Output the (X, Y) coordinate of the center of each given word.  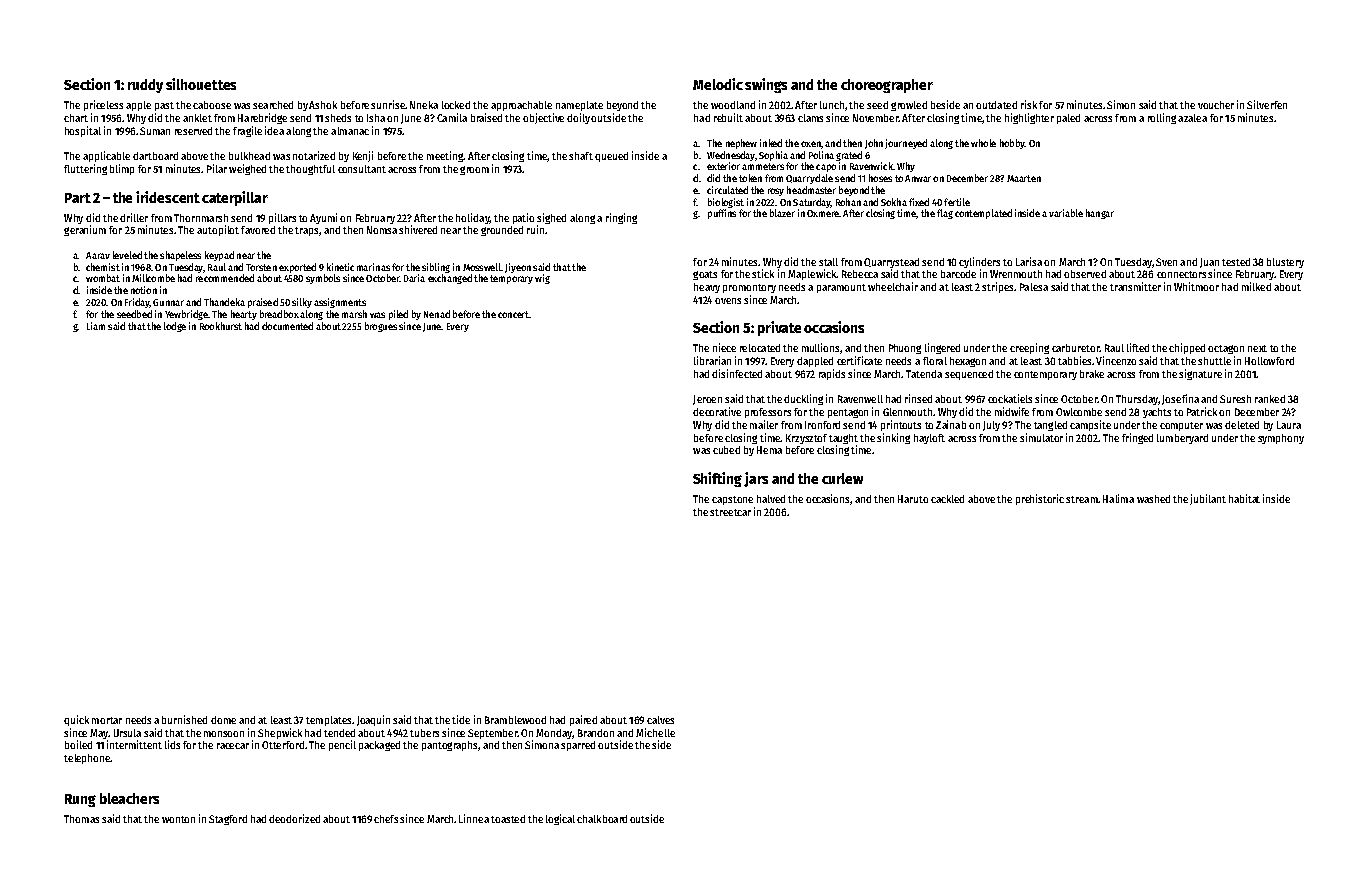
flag (945, 214)
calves (660, 720)
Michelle (655, 732)
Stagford (228, 820)
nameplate (579, 106)
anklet (197, 118)
